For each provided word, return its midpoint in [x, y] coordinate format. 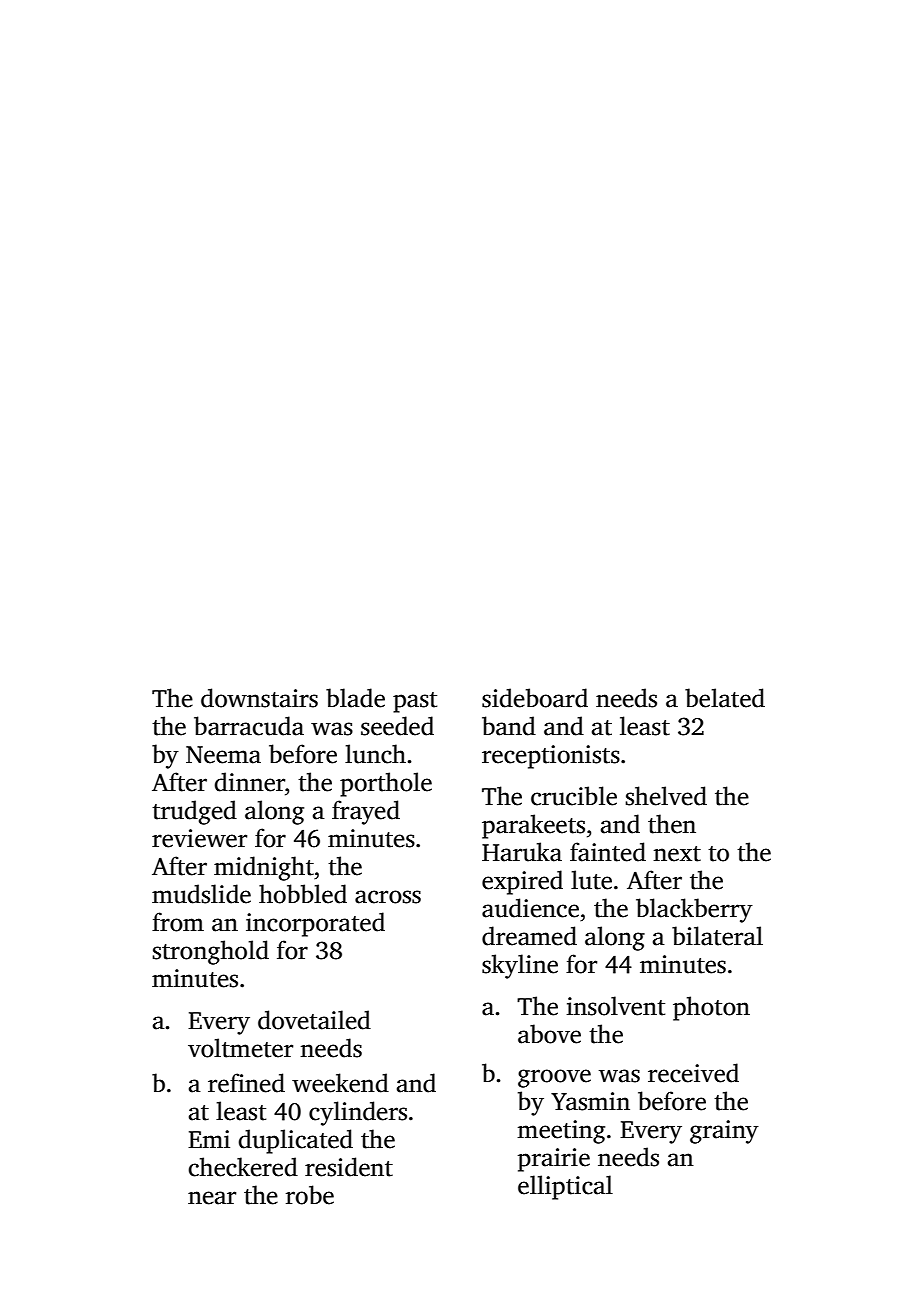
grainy [724, 1132]
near [212, 1198]
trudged [194, 812]
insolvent [615, 1006]
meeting [561, 1132]
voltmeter [240, 1048]
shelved [666, 796]
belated [725, 698]
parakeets [533, 826]
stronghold [210, 952]
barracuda [249, 726]
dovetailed [314, 1020]
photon [711, 1008]
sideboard [535, 698]
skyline [520, 966]
